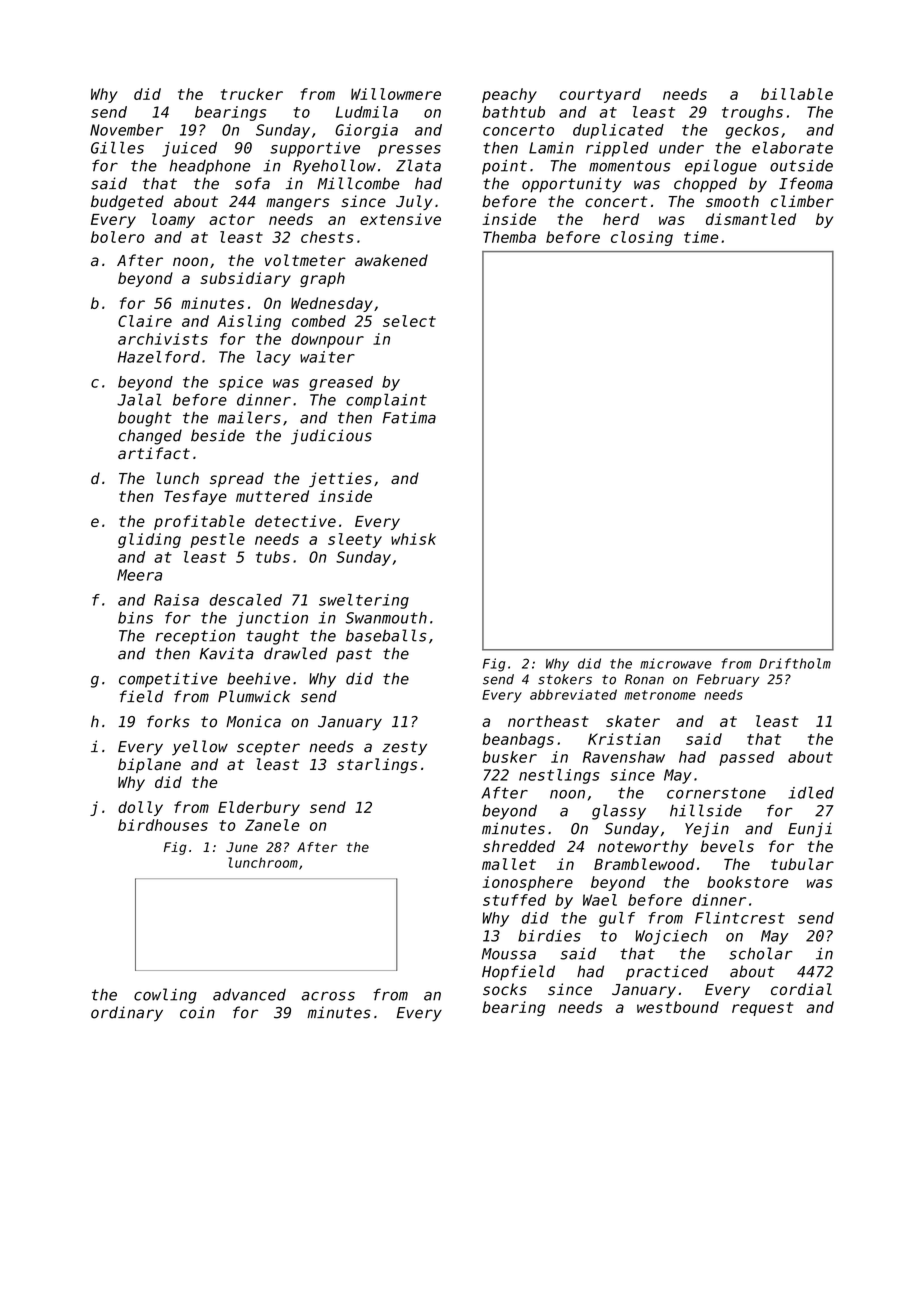 The image size is (924, 1308). I want to click on Meera, so click(139, 575).
